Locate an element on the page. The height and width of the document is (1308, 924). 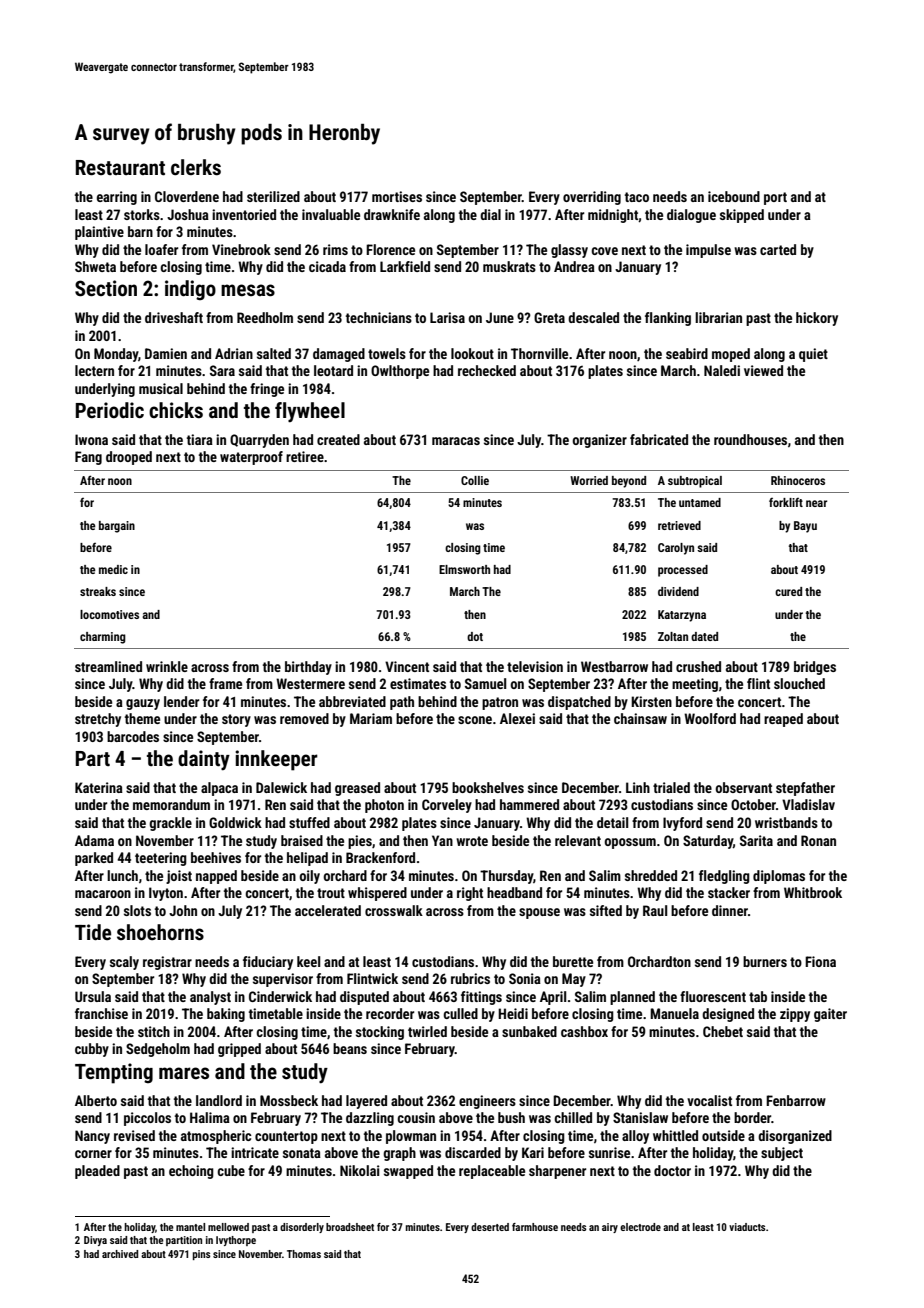
dated is located at coordinates (704, 636).
